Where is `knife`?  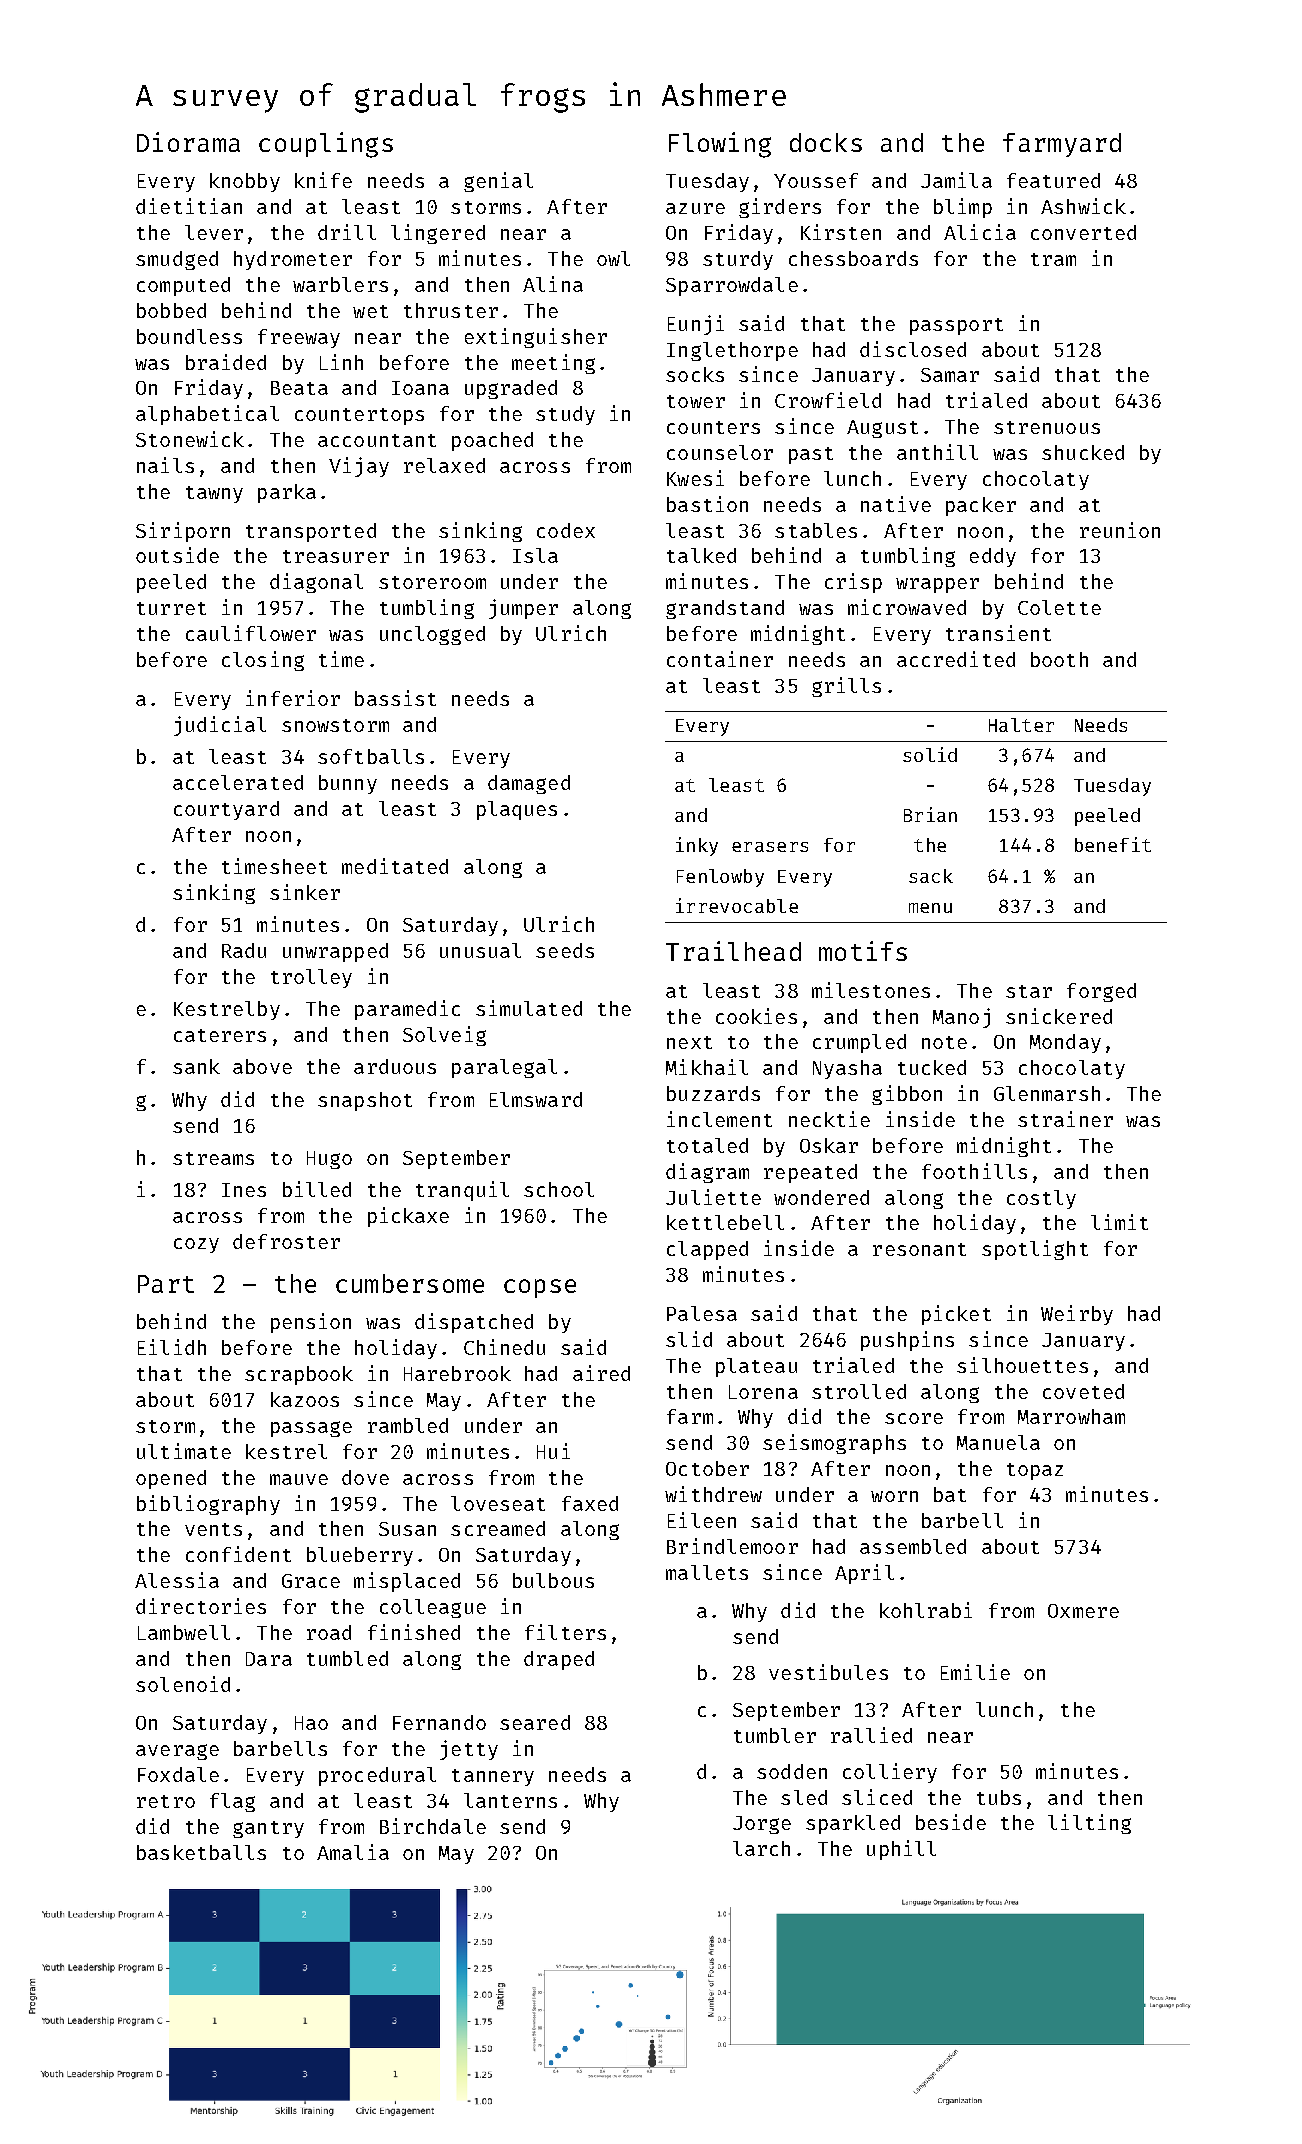
knife is located at coordinates (323, 180).
